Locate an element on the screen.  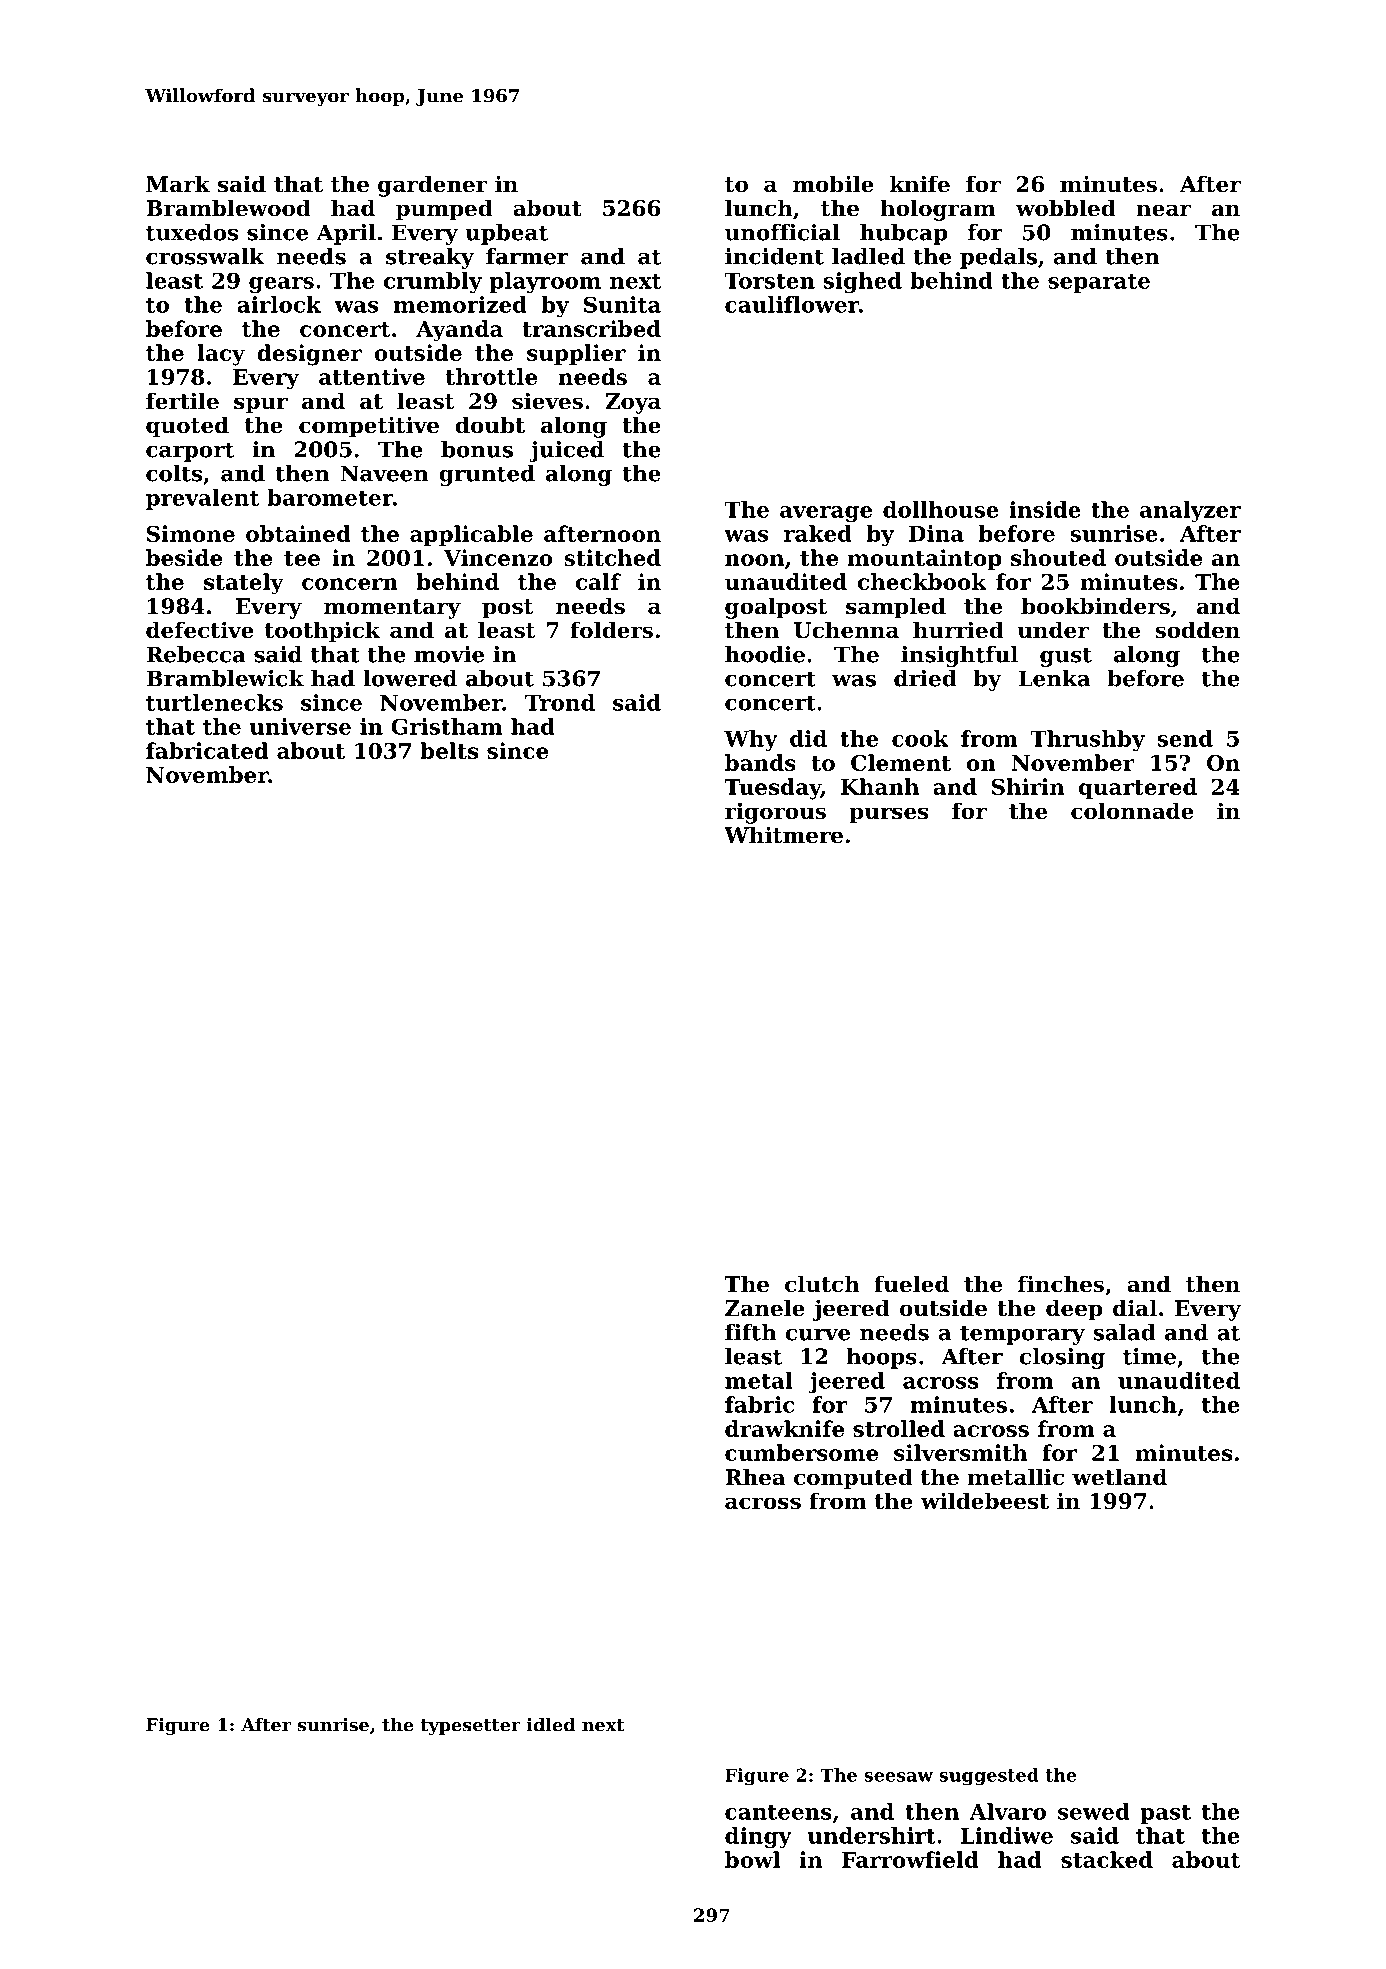
curve is located at coordinates (818, 1335).
